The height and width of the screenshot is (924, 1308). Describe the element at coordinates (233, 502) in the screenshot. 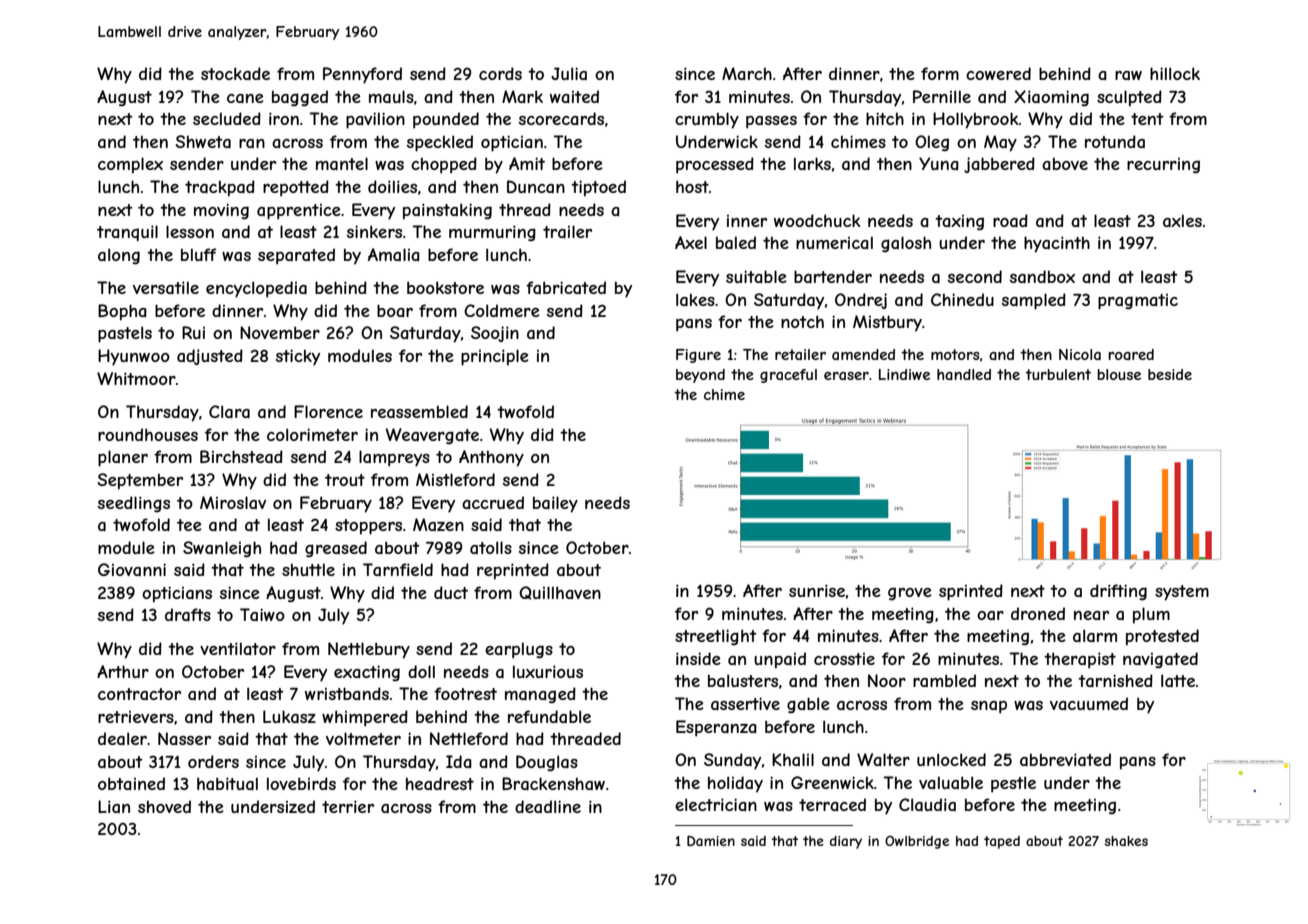

I see `Miroslav` at that location.
